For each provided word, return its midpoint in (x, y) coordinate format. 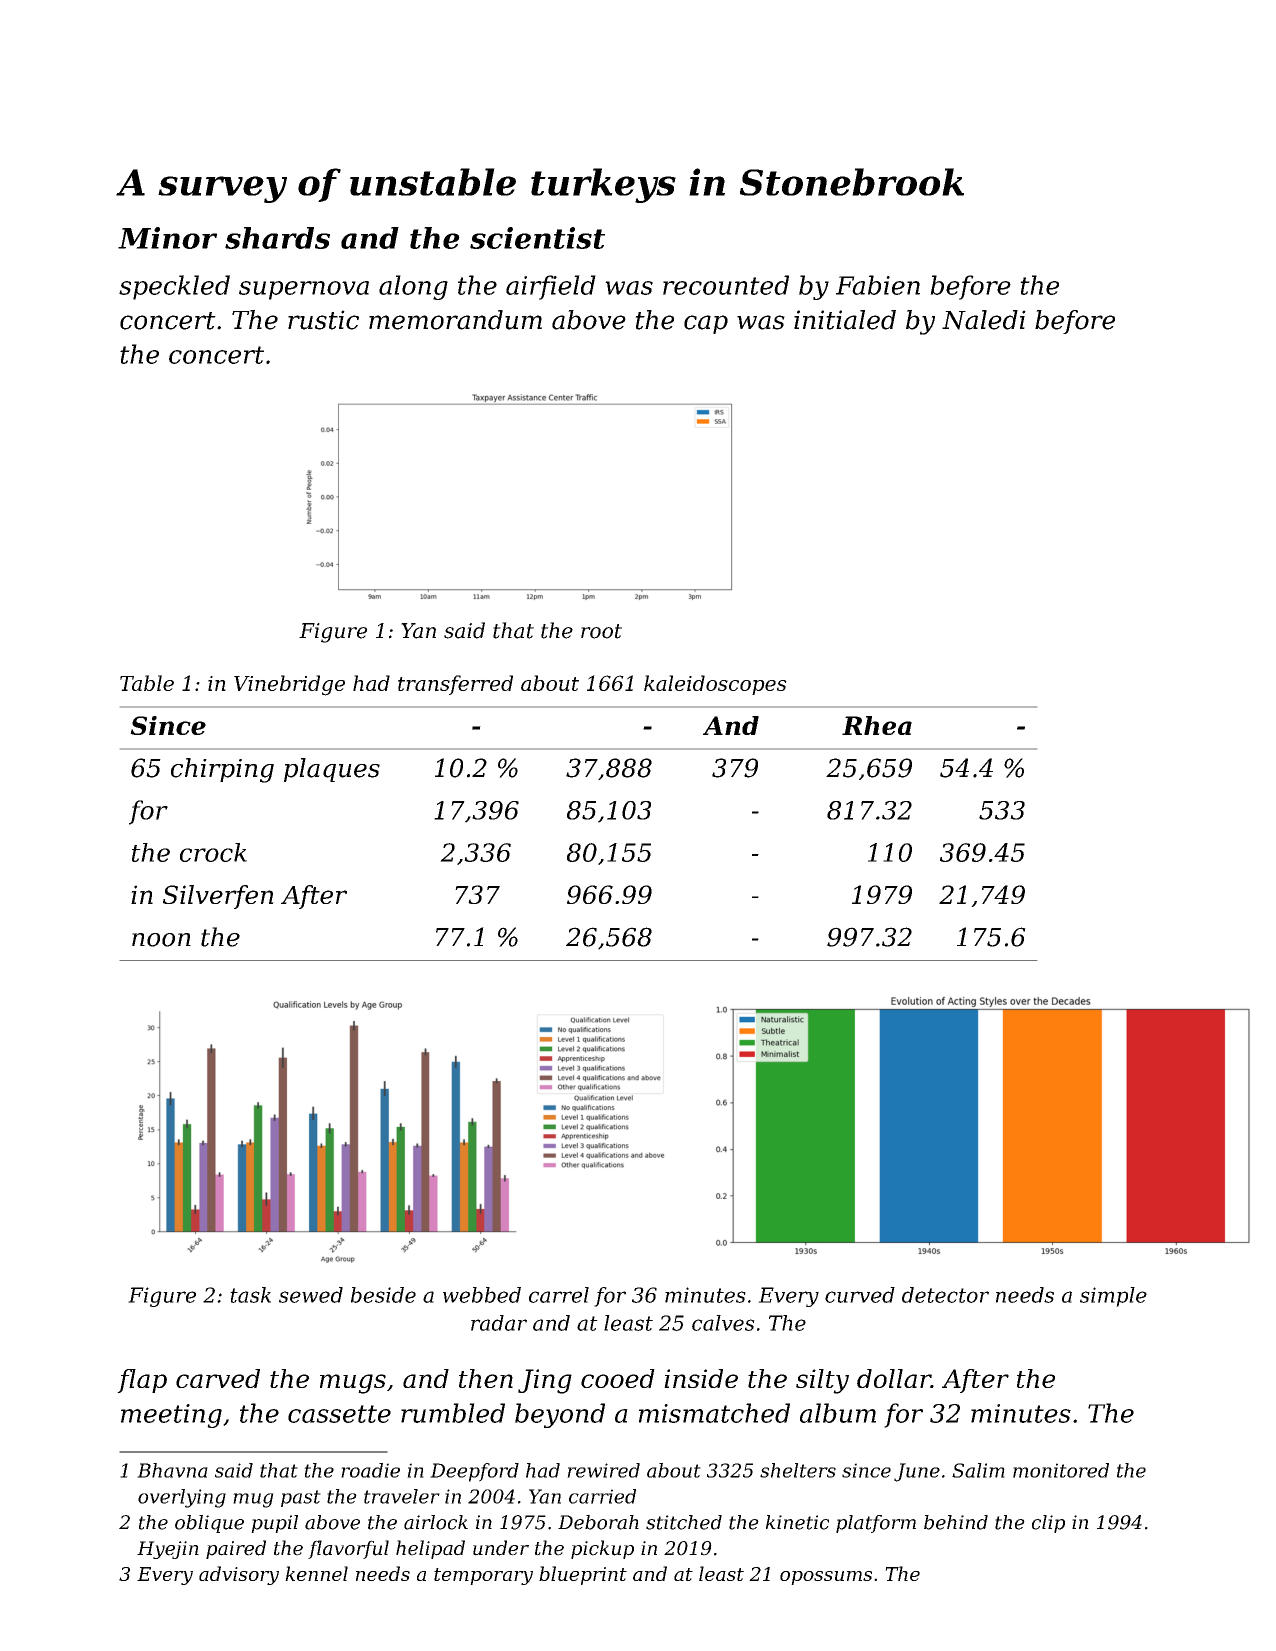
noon (161, 940)
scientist (537, 238)
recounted (726, 285)
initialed (845, 320)
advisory (239, 1575)
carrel (559, 1295)
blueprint (583, 1575)
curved (860, 1295)
